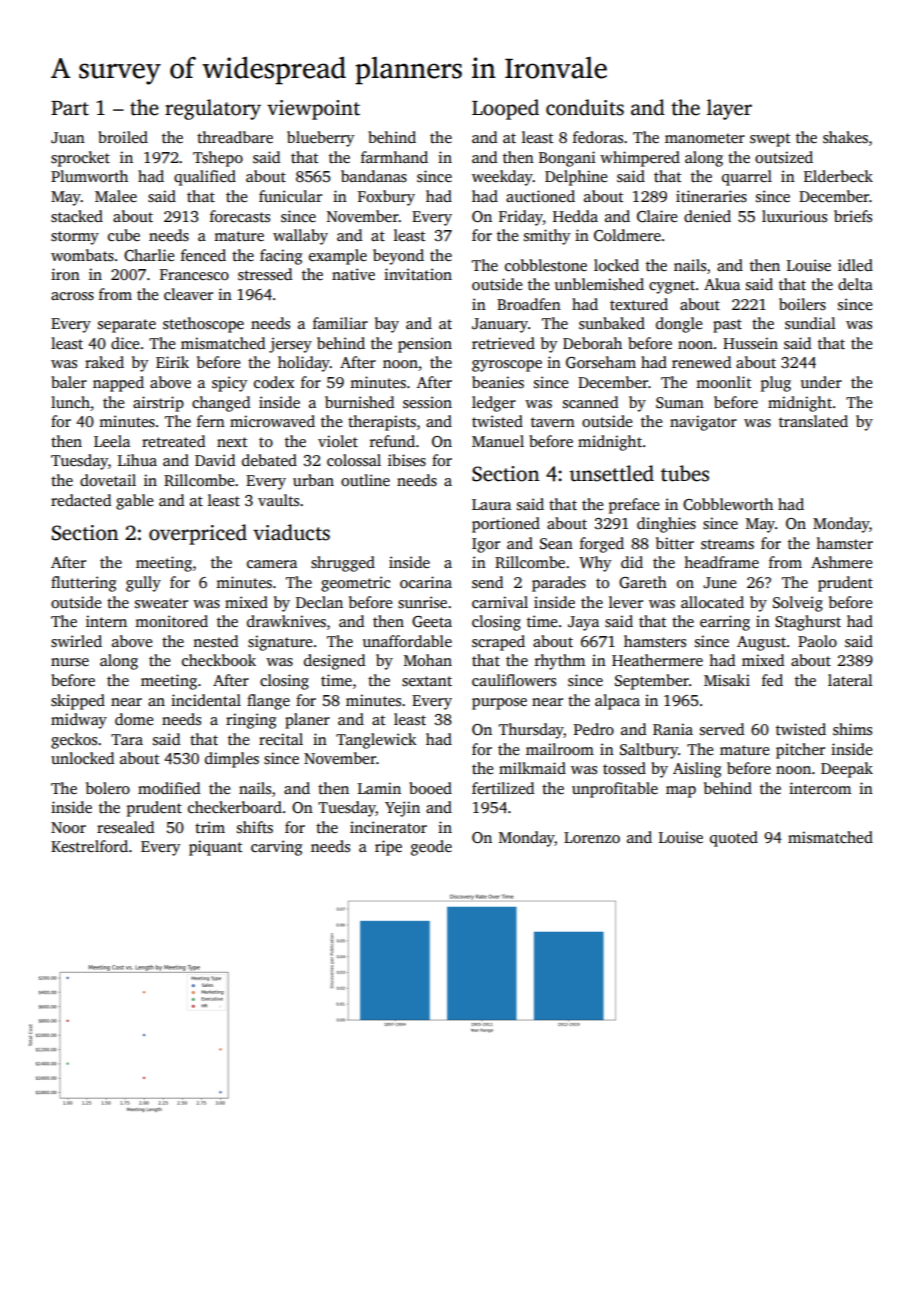 The image size is (924, 1308). What do you see at coordinates (354, 460) in the document?
I see `colossal` at bounding box center [354, 460].
